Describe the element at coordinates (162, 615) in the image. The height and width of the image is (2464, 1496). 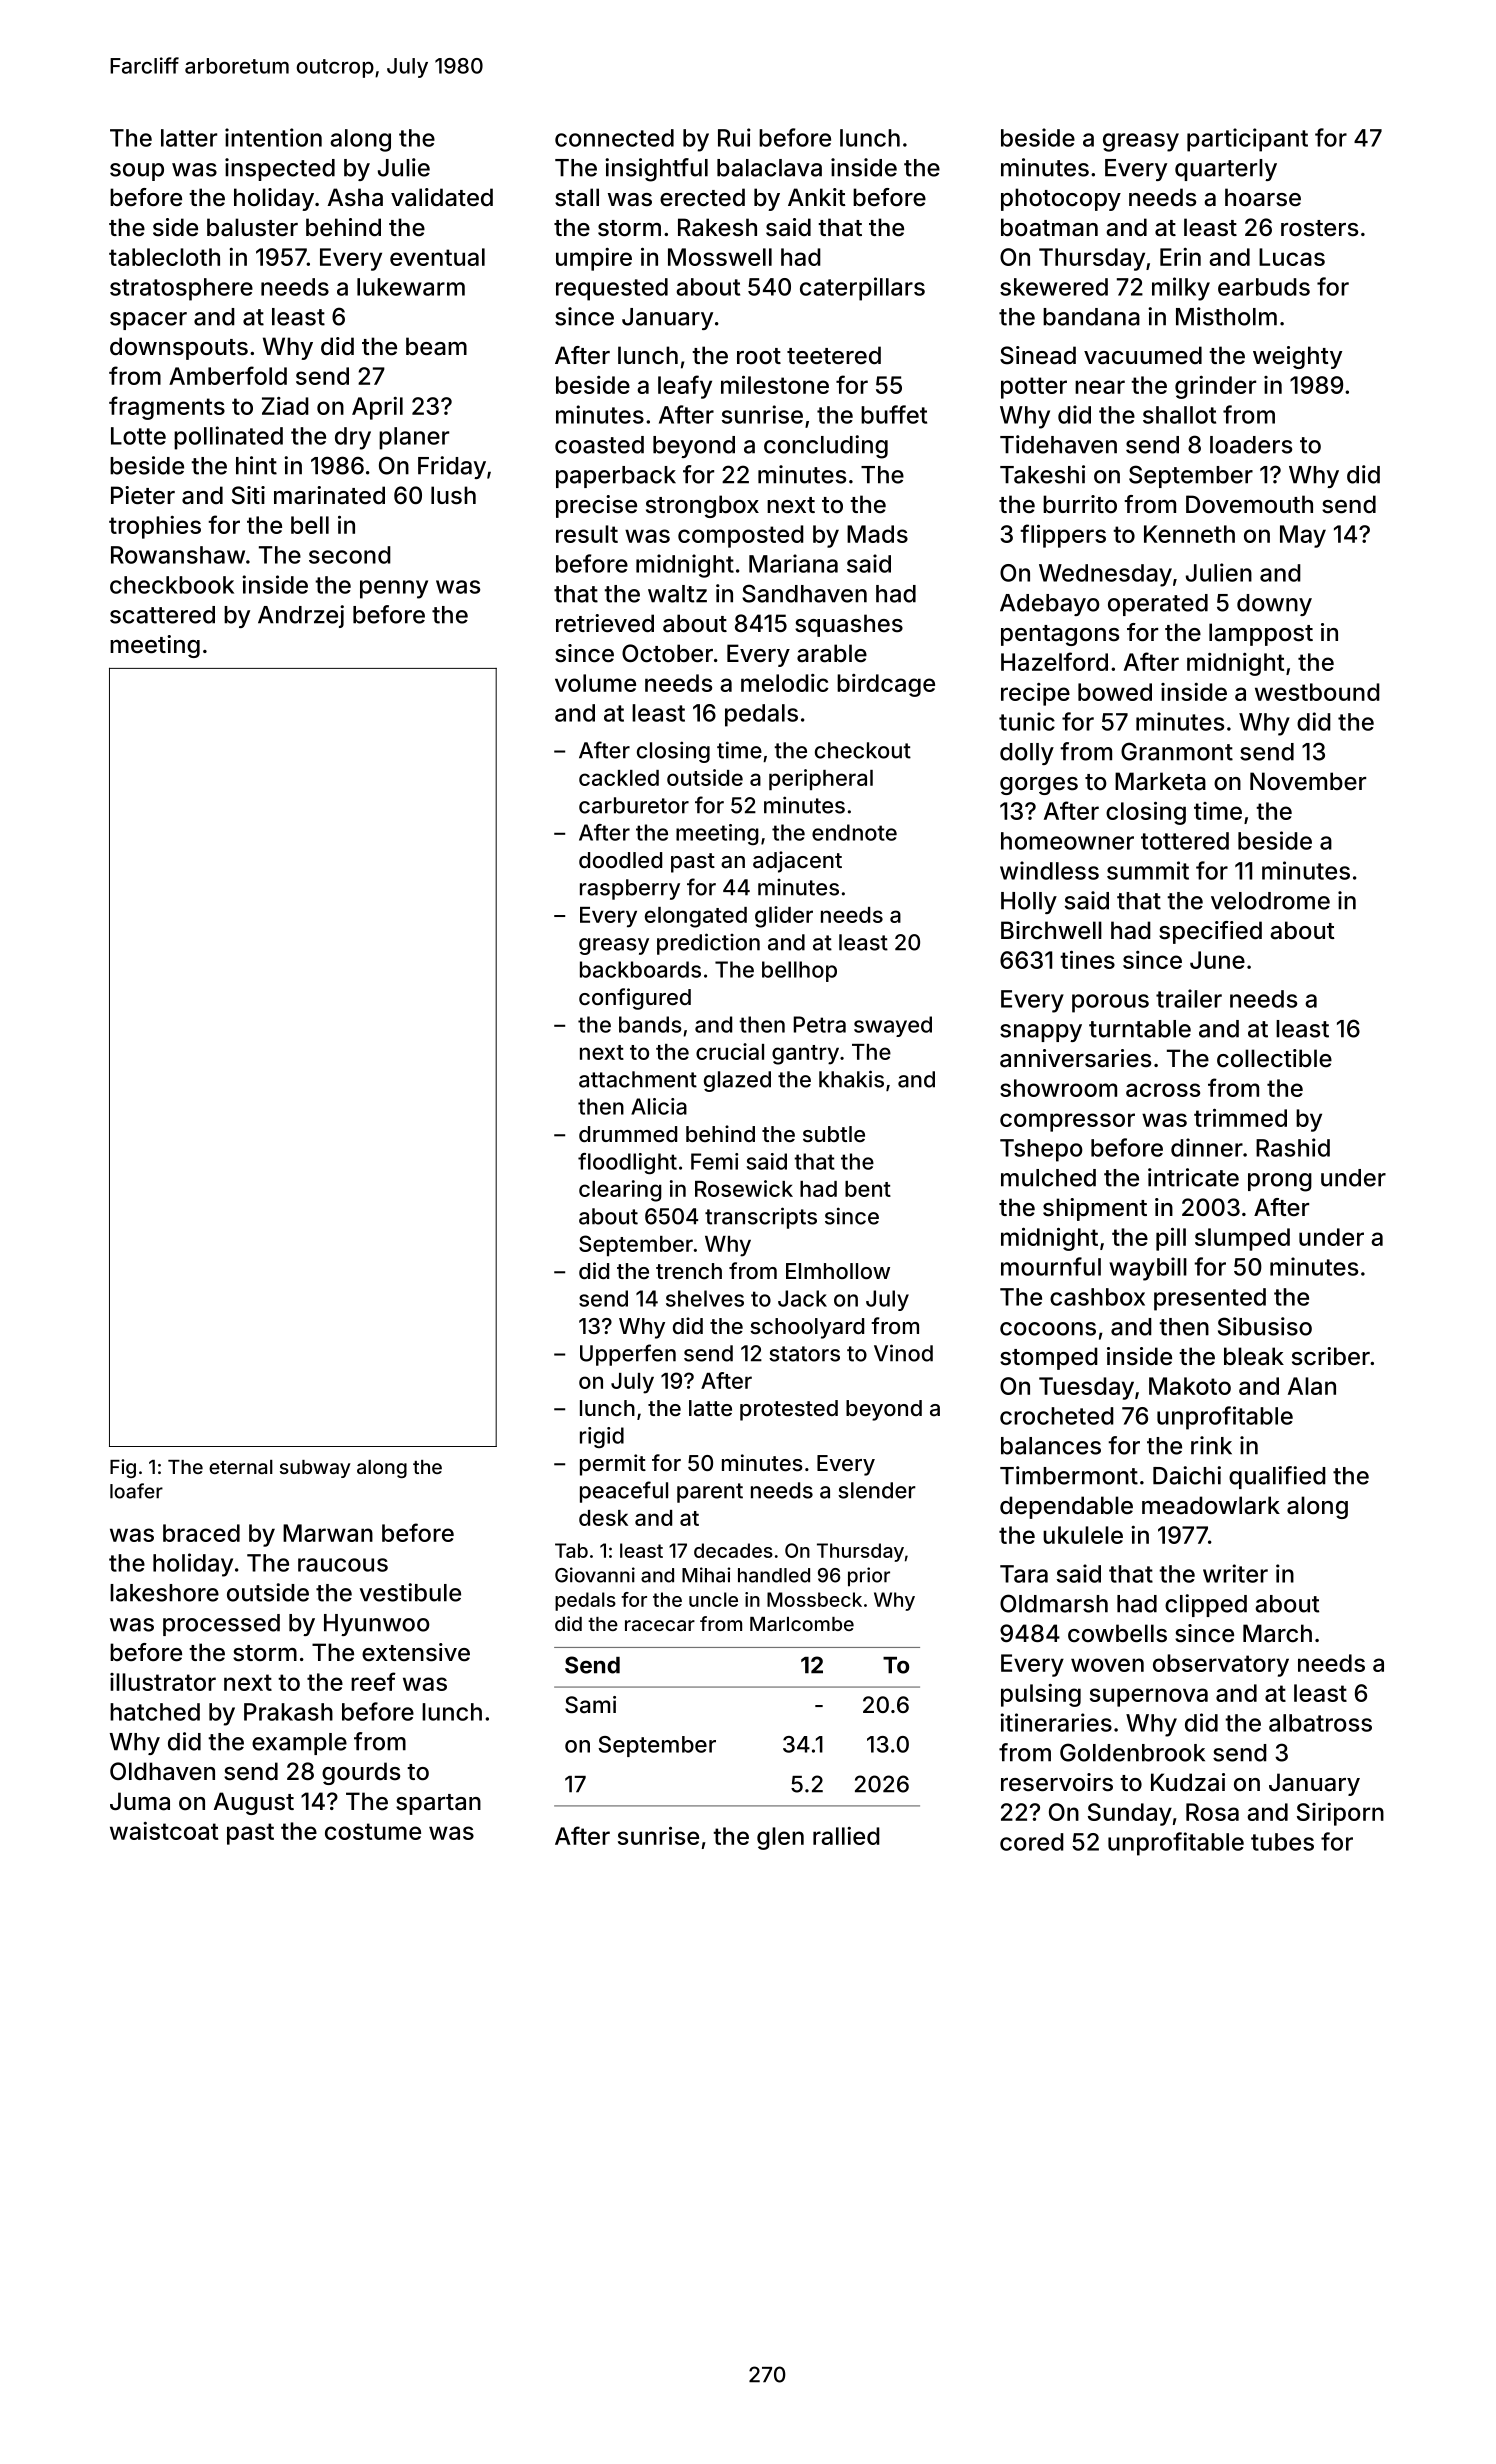
I see `scattered` at that location.
